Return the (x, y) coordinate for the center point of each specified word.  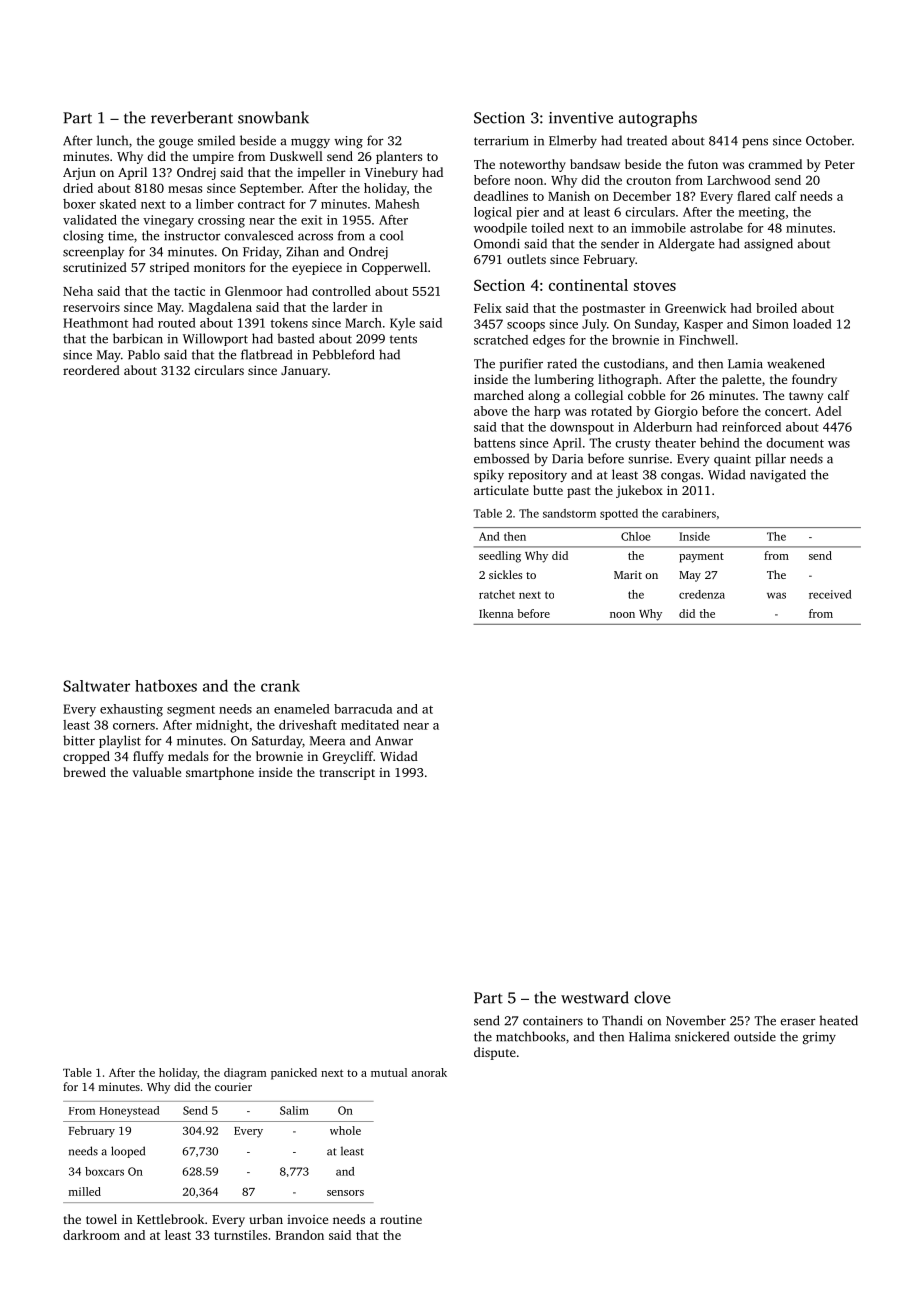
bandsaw (595, 164)
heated (838, 1020)
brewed (84, 772)
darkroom (91, 1235)
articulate (501, 490)
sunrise (648, 459)
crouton (648, 181)
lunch (112, 140)
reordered (91, 370)
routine (401, 1219)
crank (280, 686)
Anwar (394, 741)
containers (553, 1021)
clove (652, 997)
